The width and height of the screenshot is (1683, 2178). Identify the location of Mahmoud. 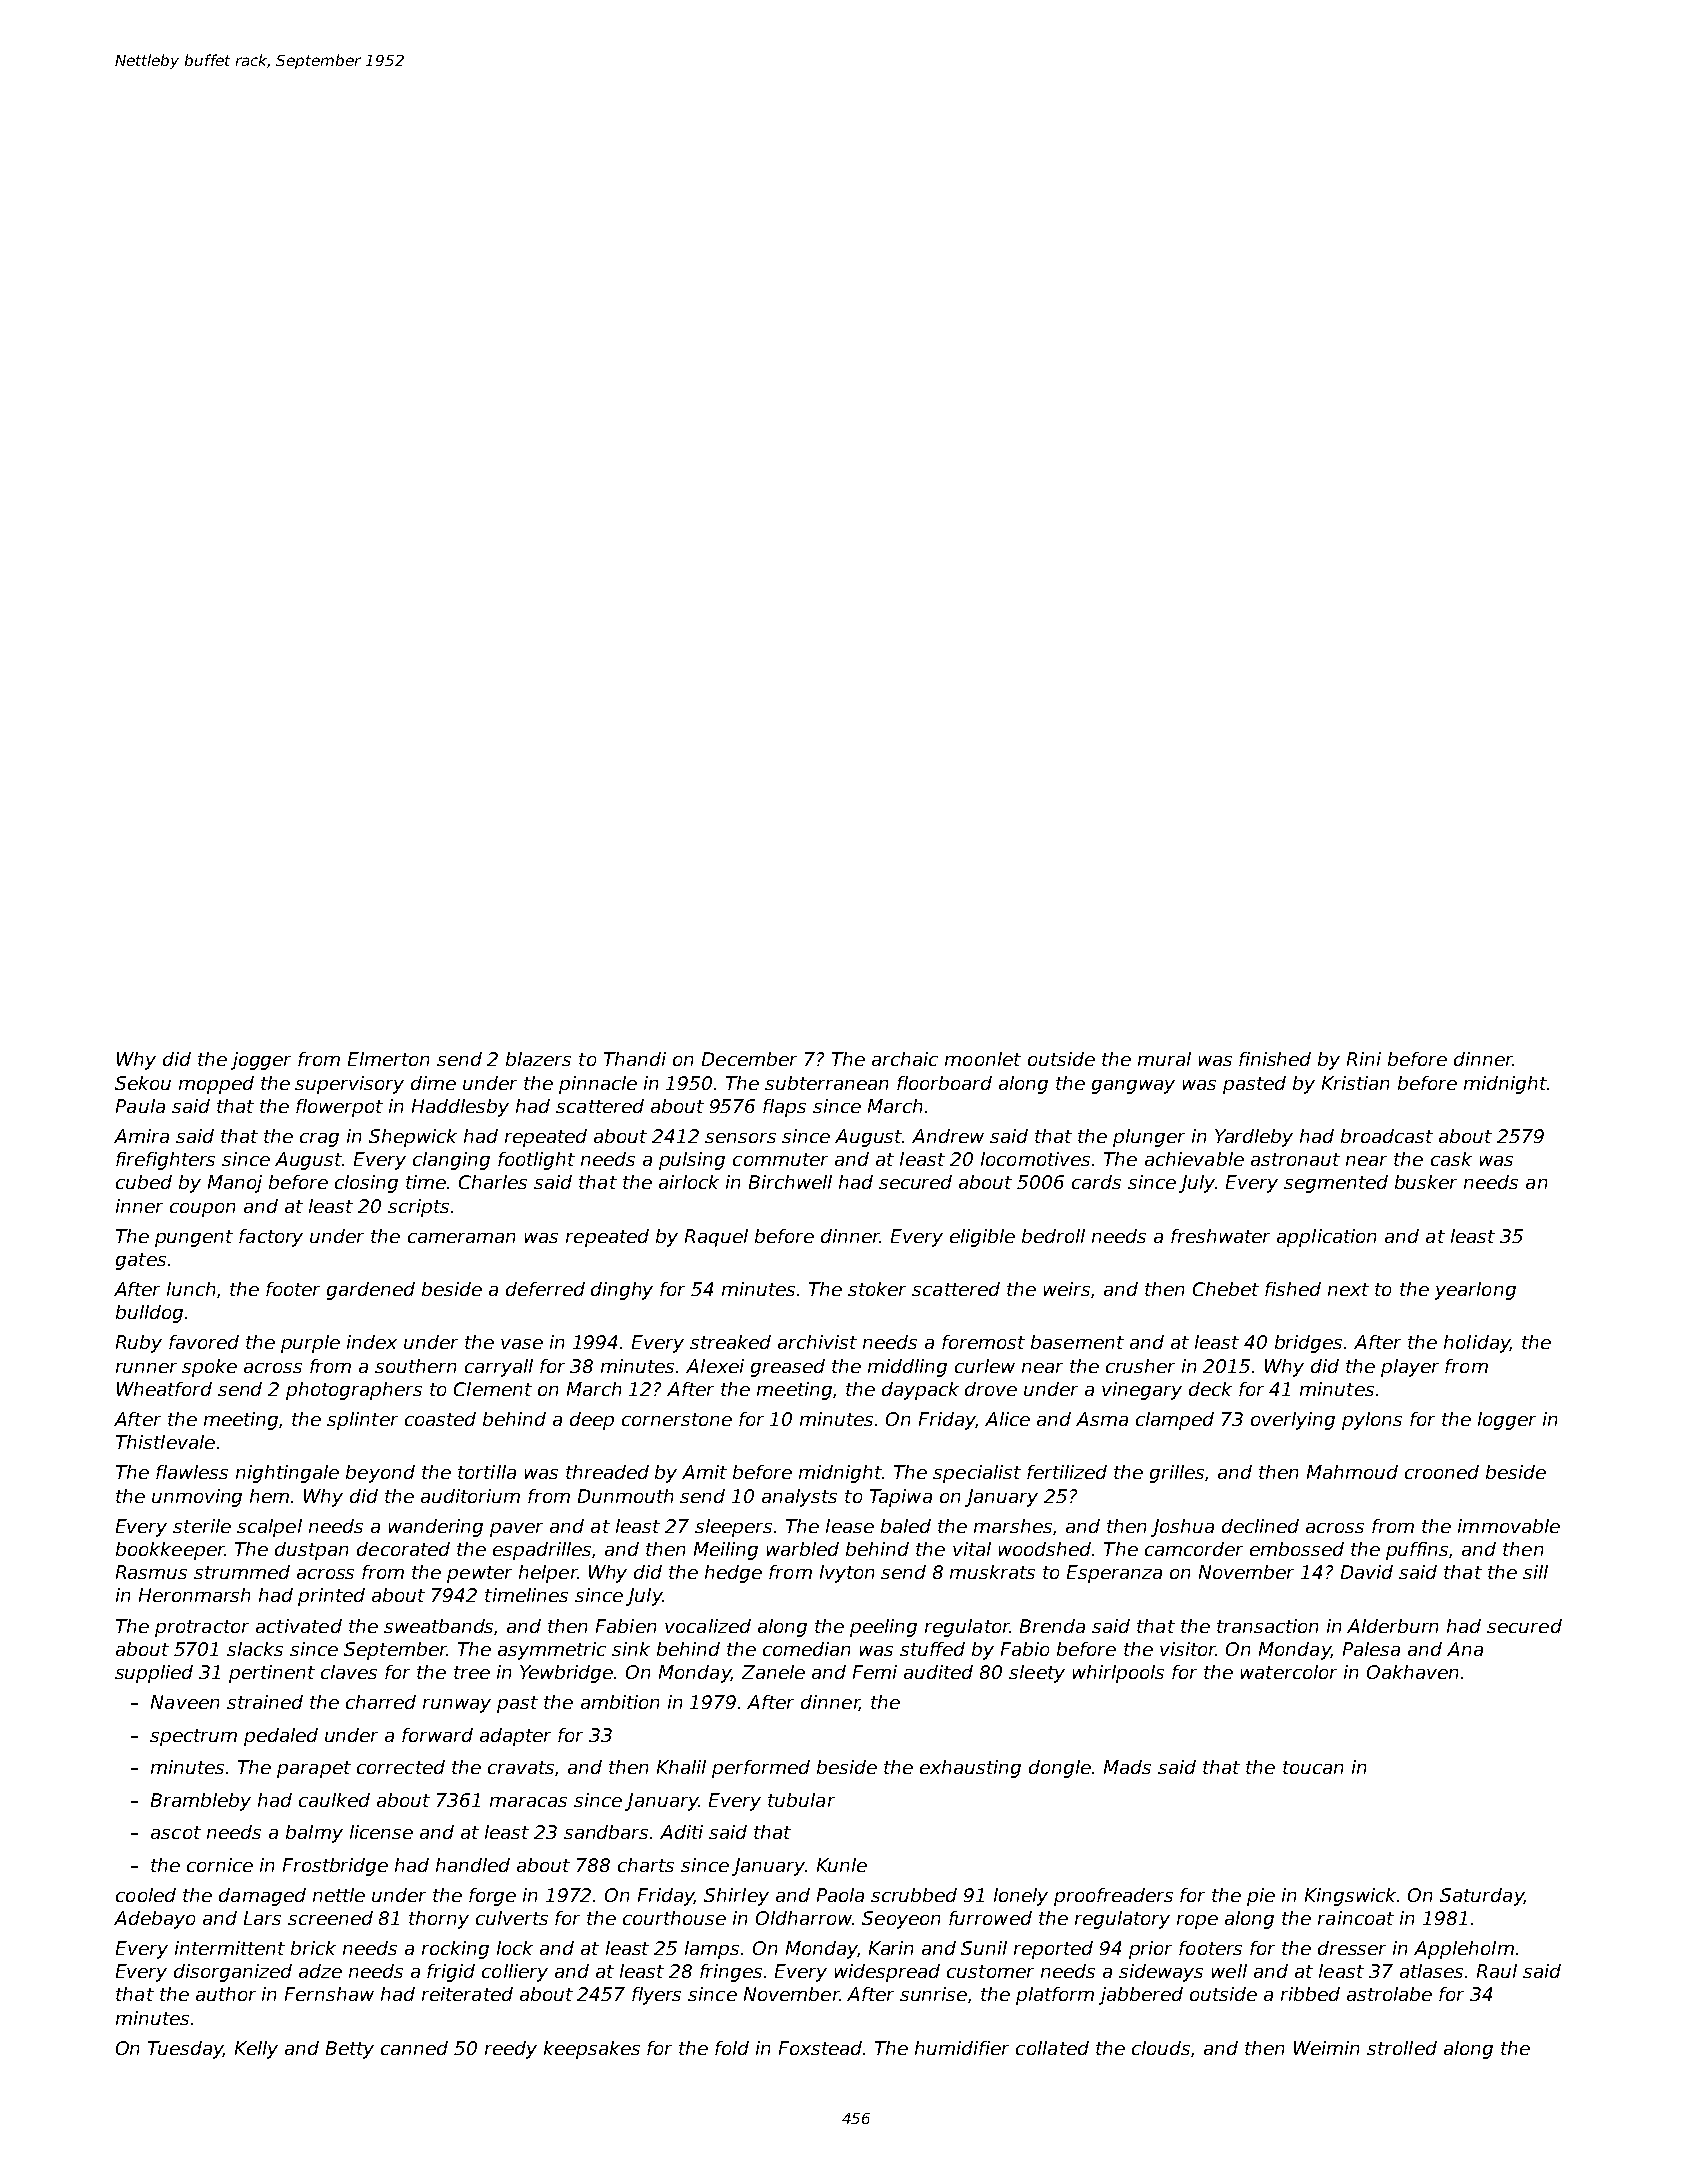
(1352, 1472).
